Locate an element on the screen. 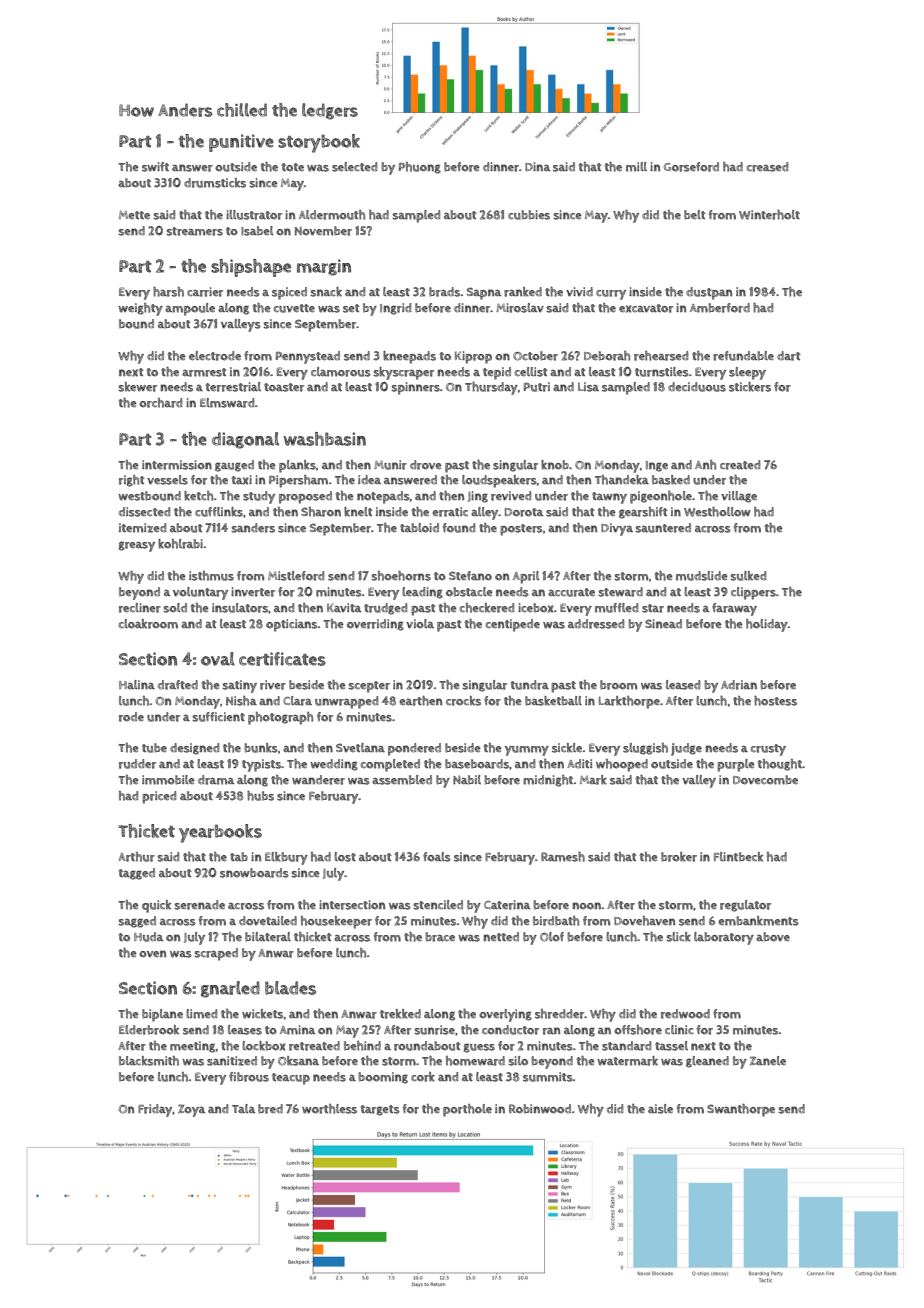 The width and height of the screenshot is (924, 1308). blacksmith is located at coordinates (149, 1061).
